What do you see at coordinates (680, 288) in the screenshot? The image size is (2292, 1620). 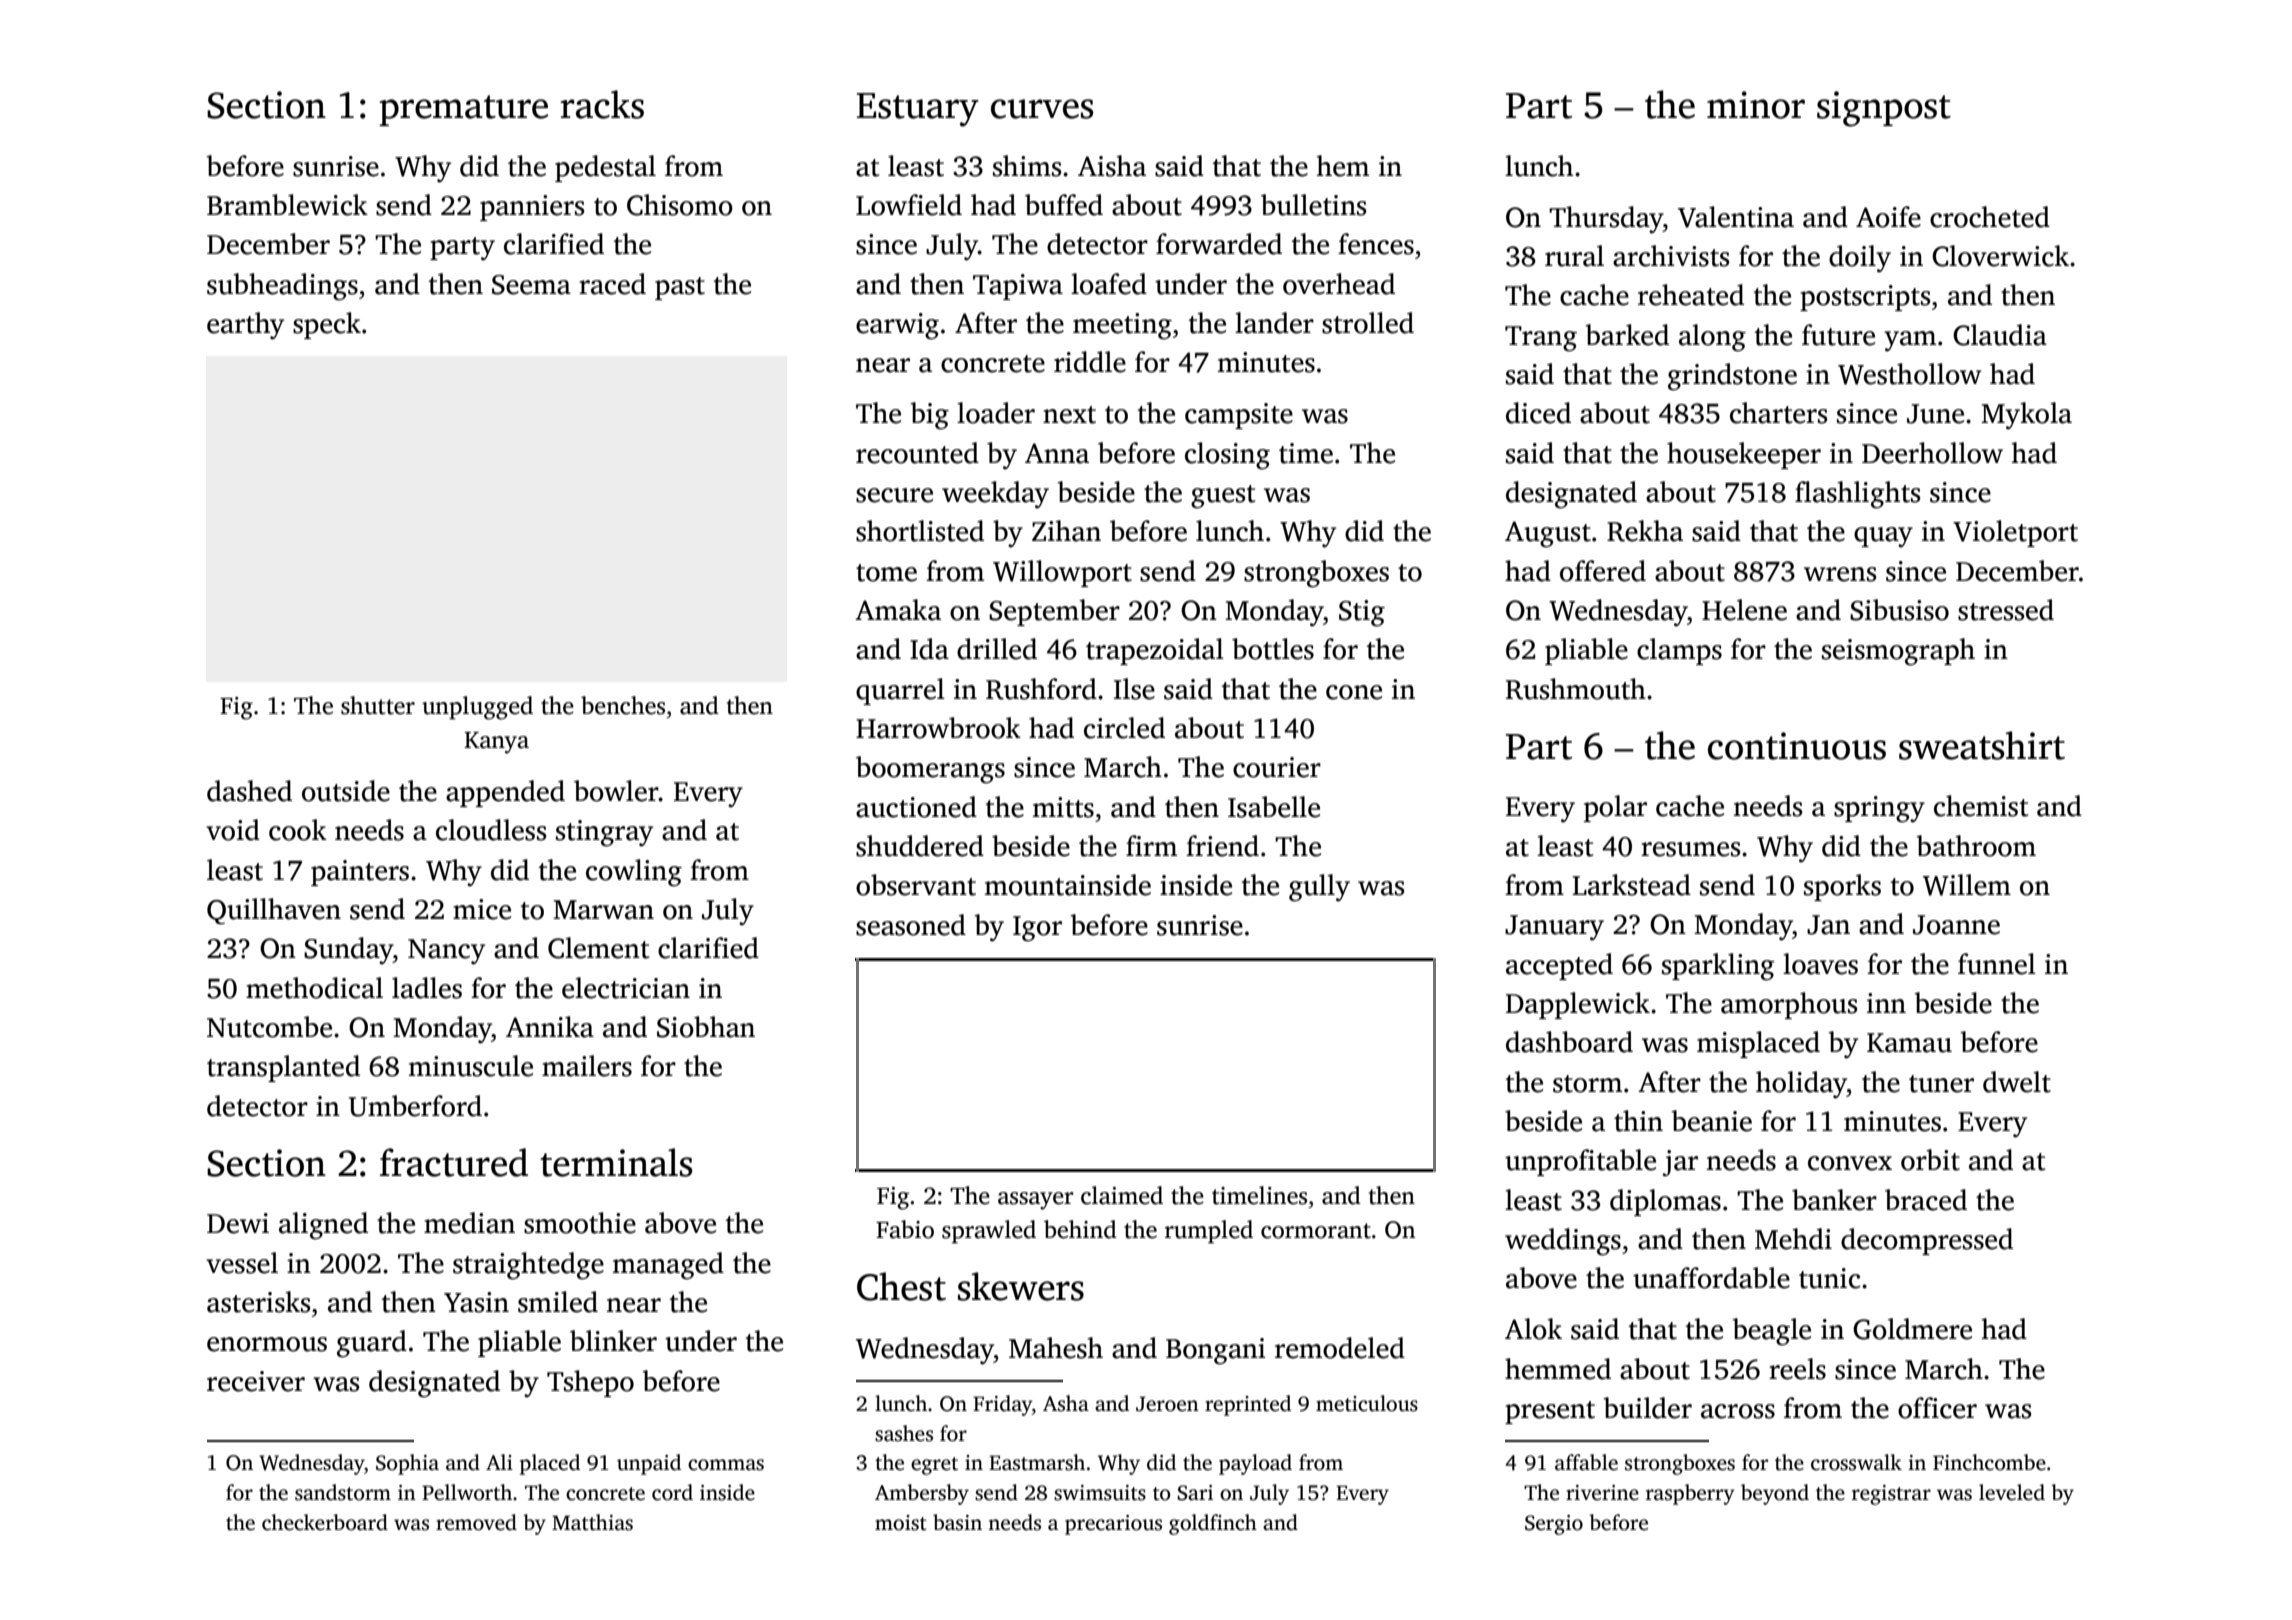 I see `past` at bounding box center [680, 288].
